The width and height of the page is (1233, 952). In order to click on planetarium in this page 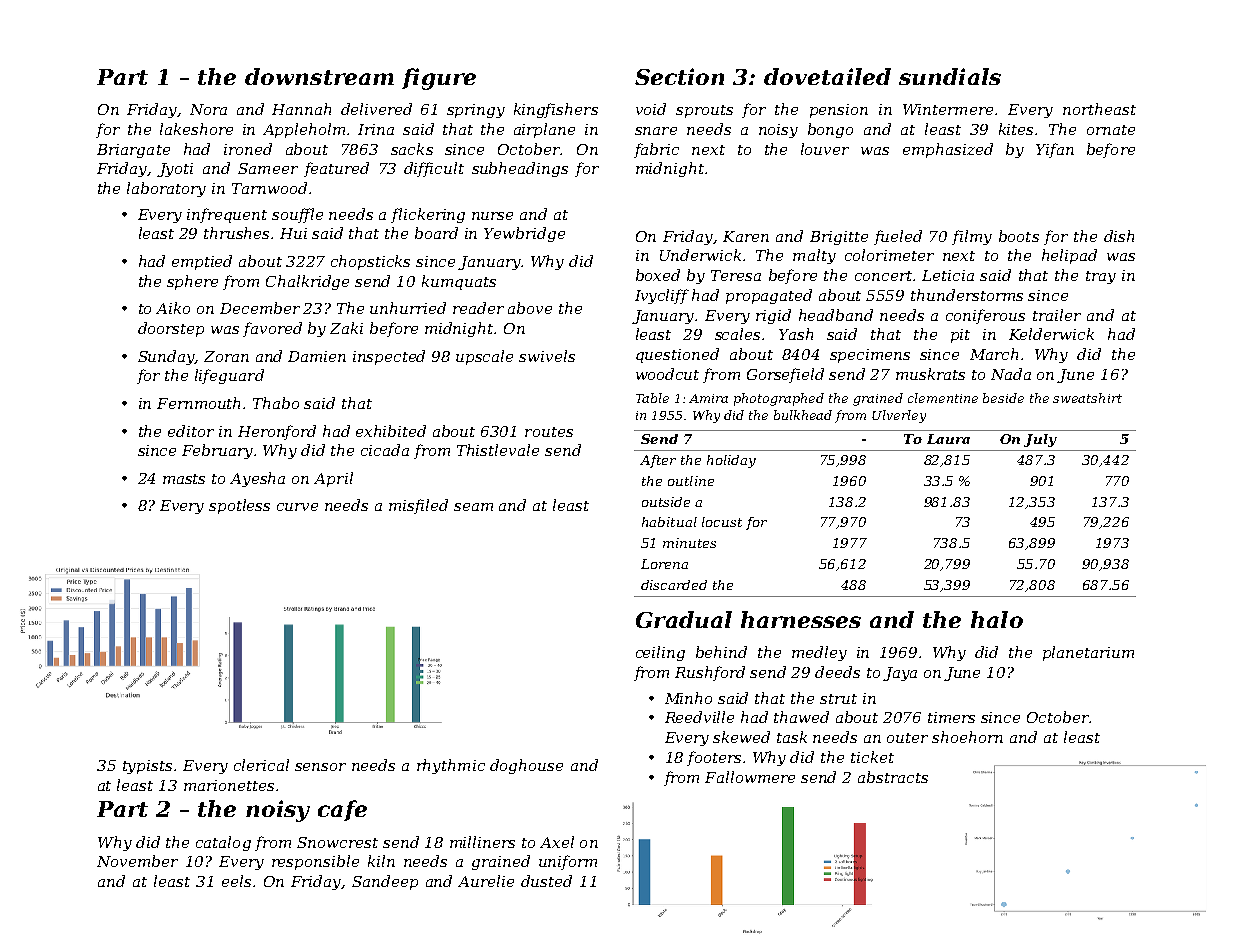, I will do `click(1088, 653)`.
